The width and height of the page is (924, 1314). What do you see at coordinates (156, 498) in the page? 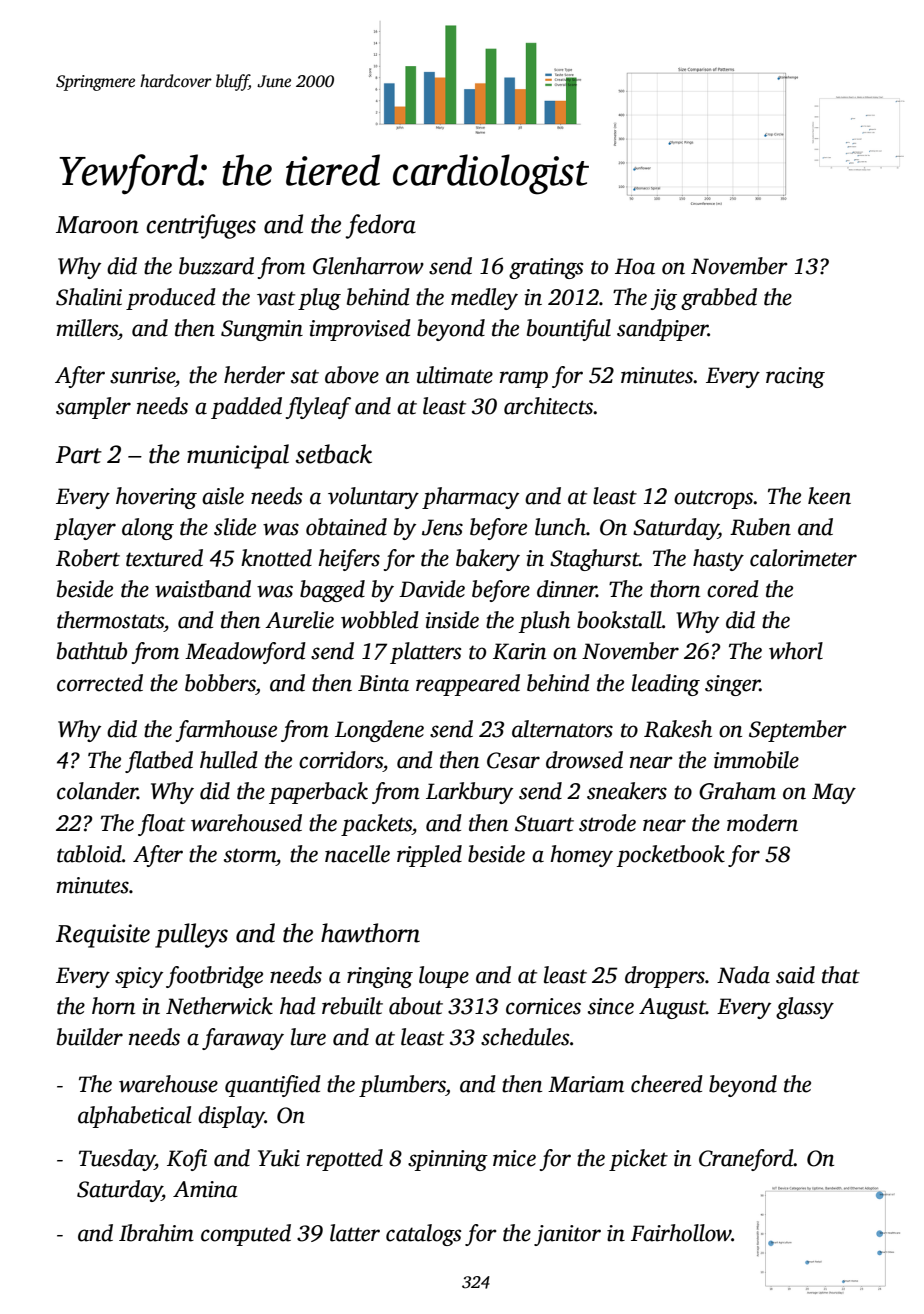
I see `hovering` at bounding box center [156, 498].
